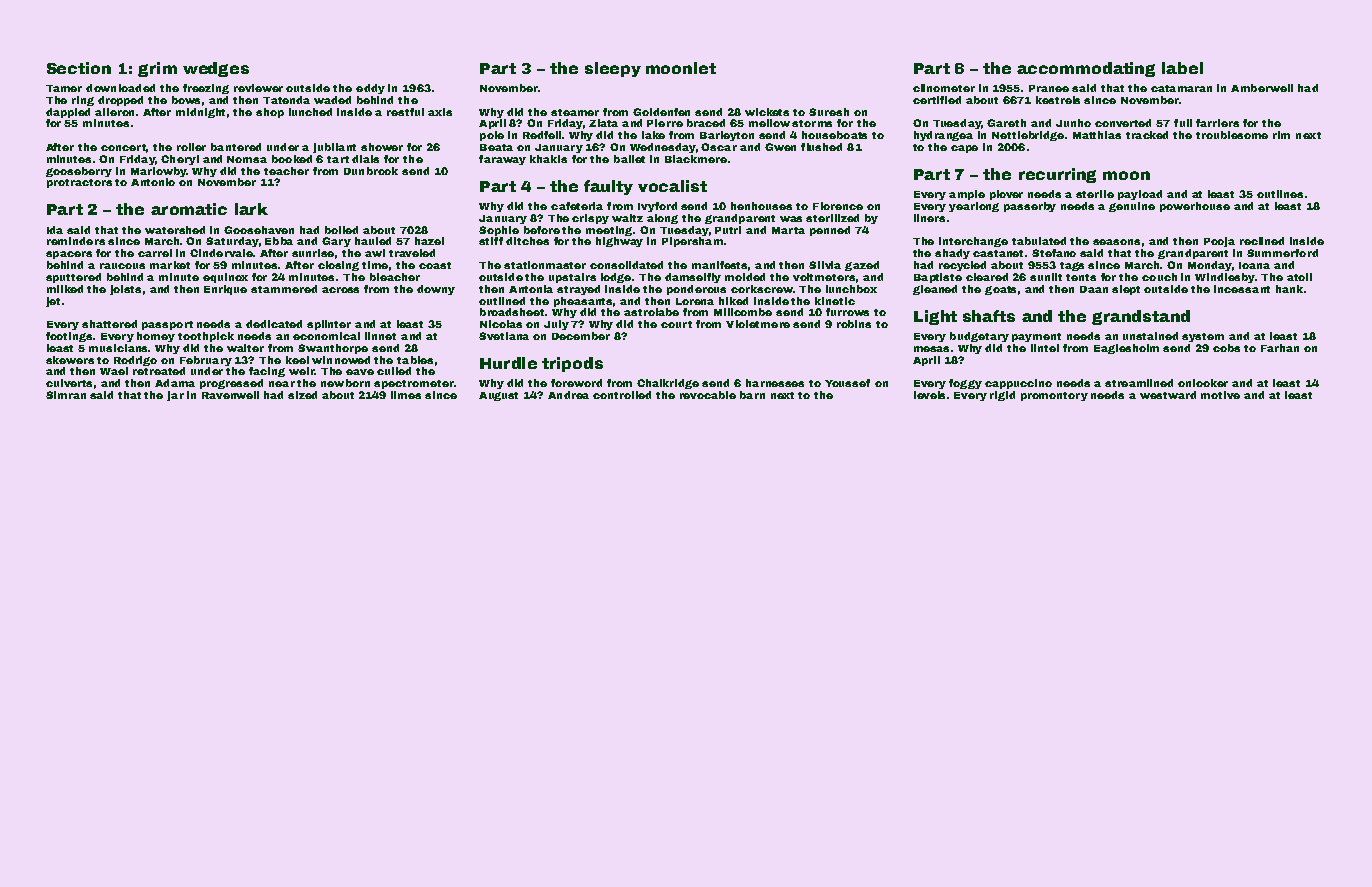 The image size is (1372, 887). I want to click on Pranee, so click(1049, 88).
